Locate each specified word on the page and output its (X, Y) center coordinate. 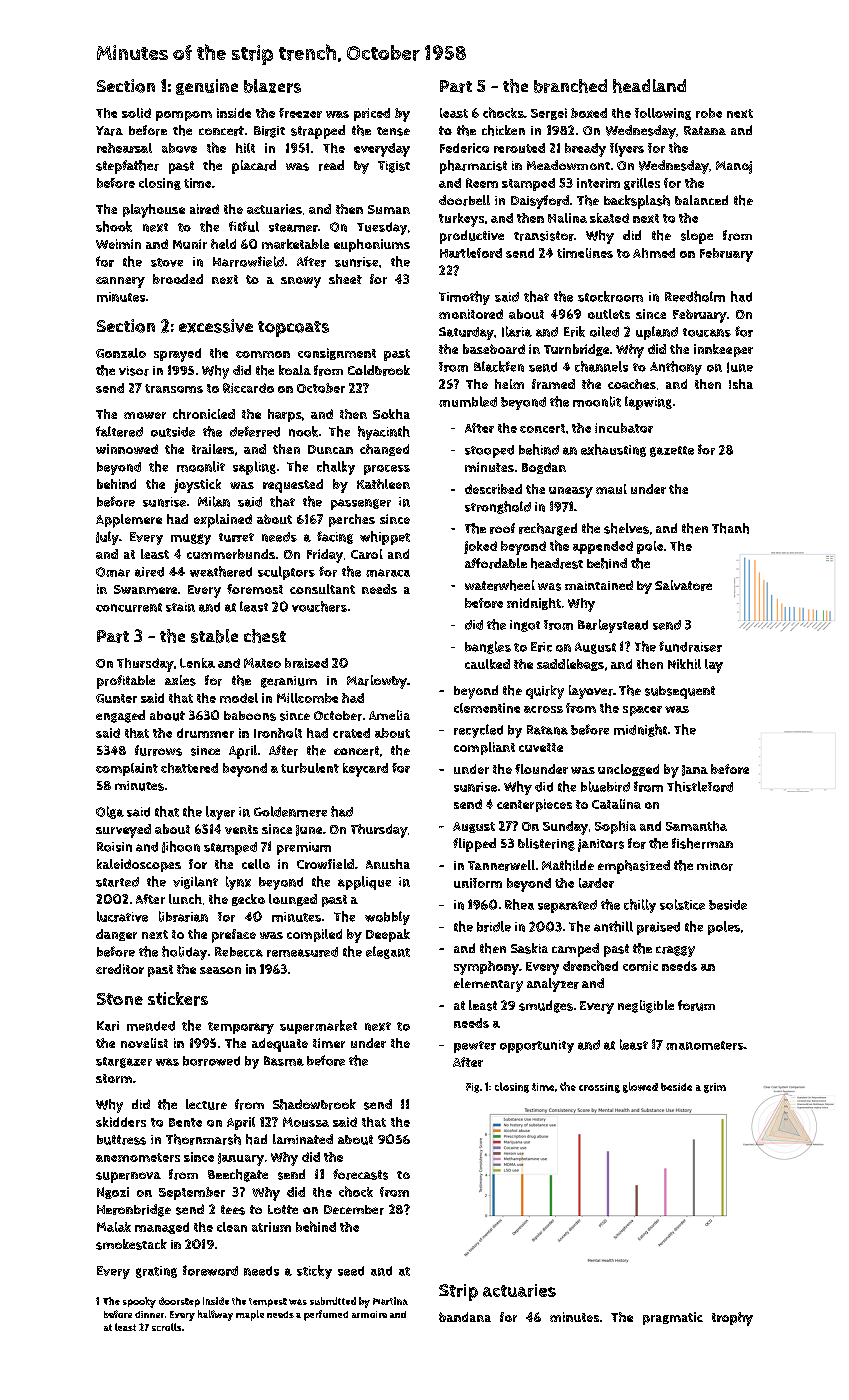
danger (116, 935)
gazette (672, 451)
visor (134, 371)
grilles (642, 184)
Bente (185, 1122)
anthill (613, 926)
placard (254, 167)
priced (372, 114)
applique (364, 883)
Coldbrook (379, 370)
